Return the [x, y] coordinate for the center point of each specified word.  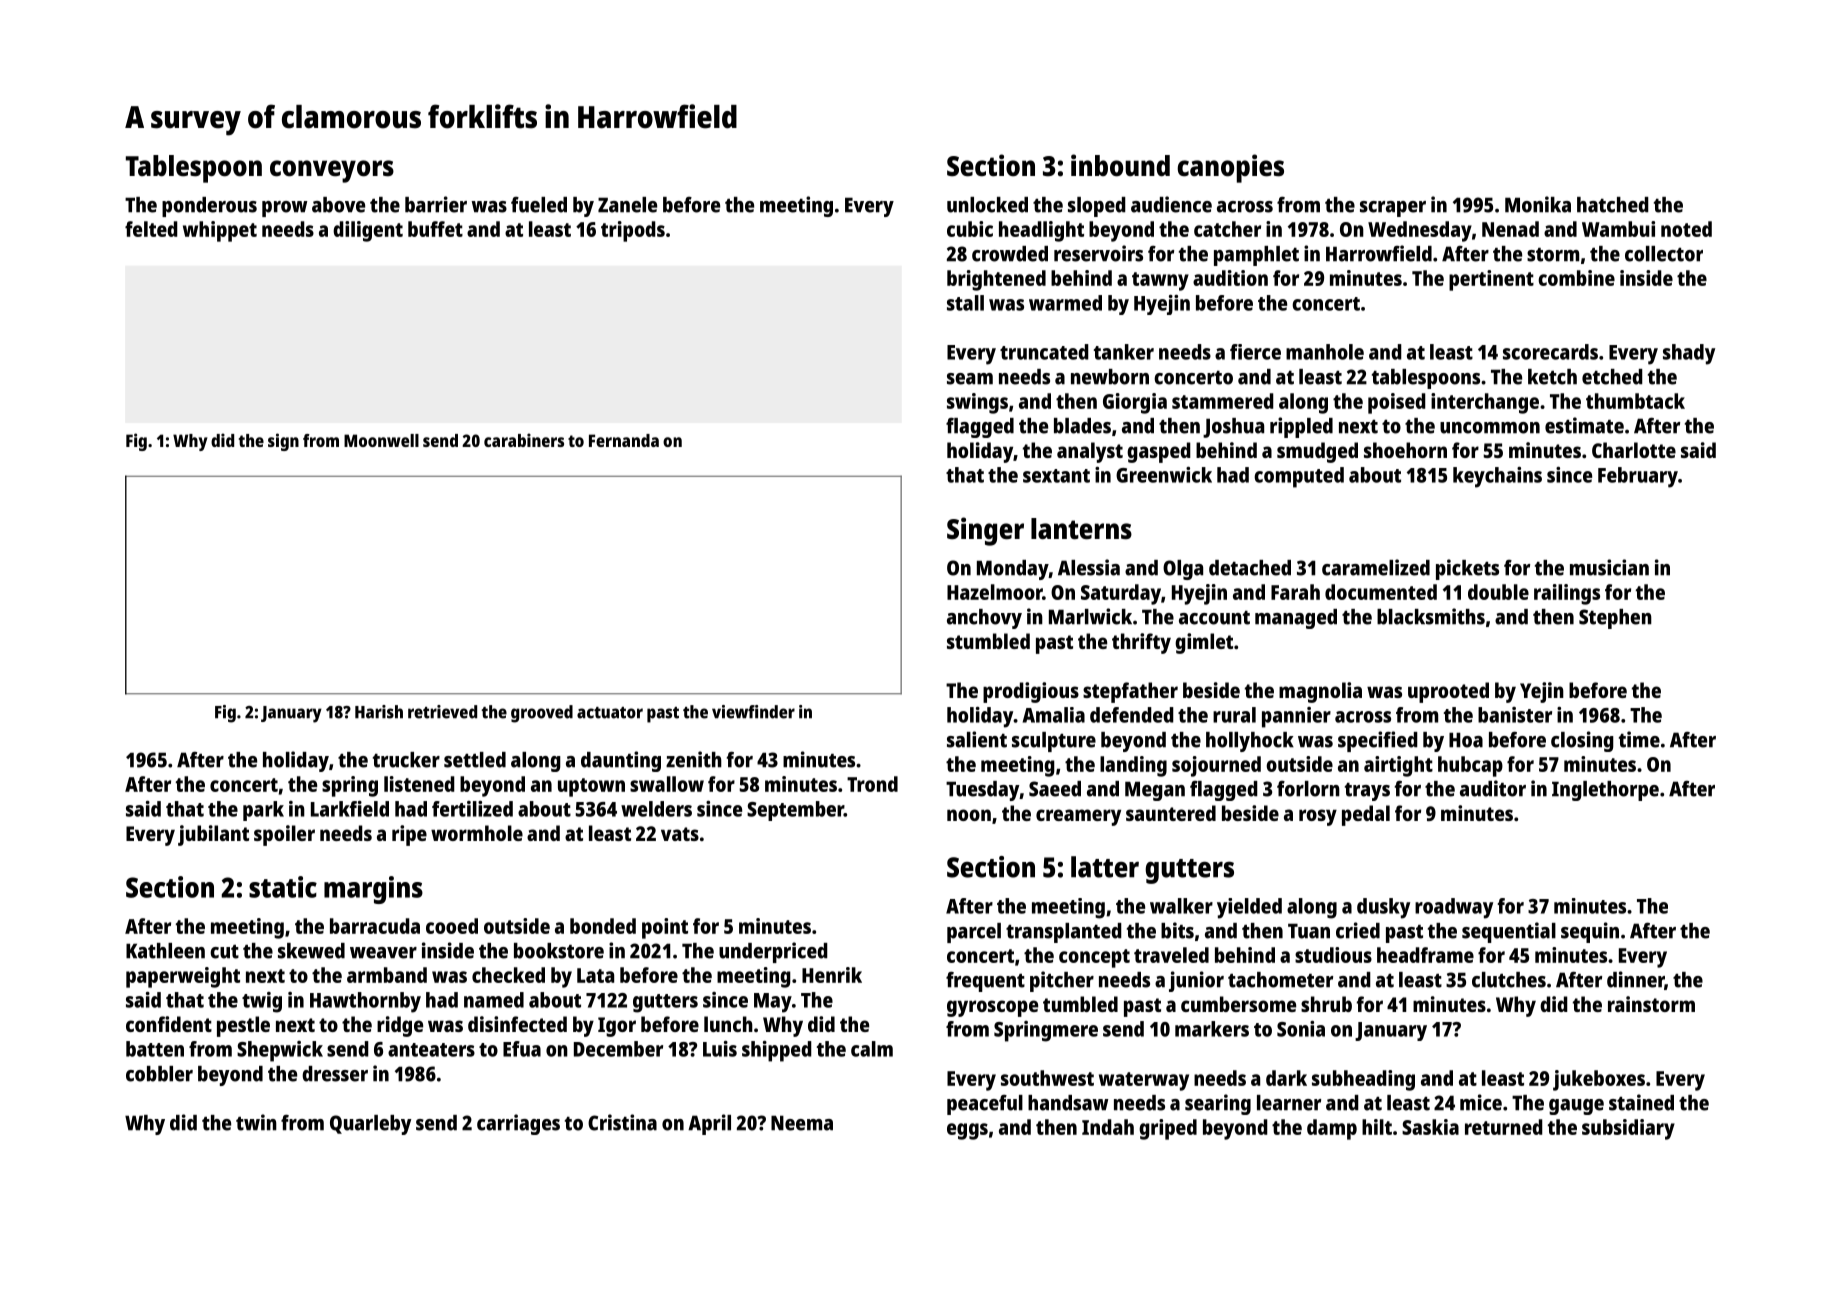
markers [1212, 1029]
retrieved [442, 712]
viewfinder [753, 712]
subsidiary [1628, 1129]
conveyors [332, 171]
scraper [1393, 209]
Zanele [627, 205]
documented [1381, 592]
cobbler [159, 1074]
